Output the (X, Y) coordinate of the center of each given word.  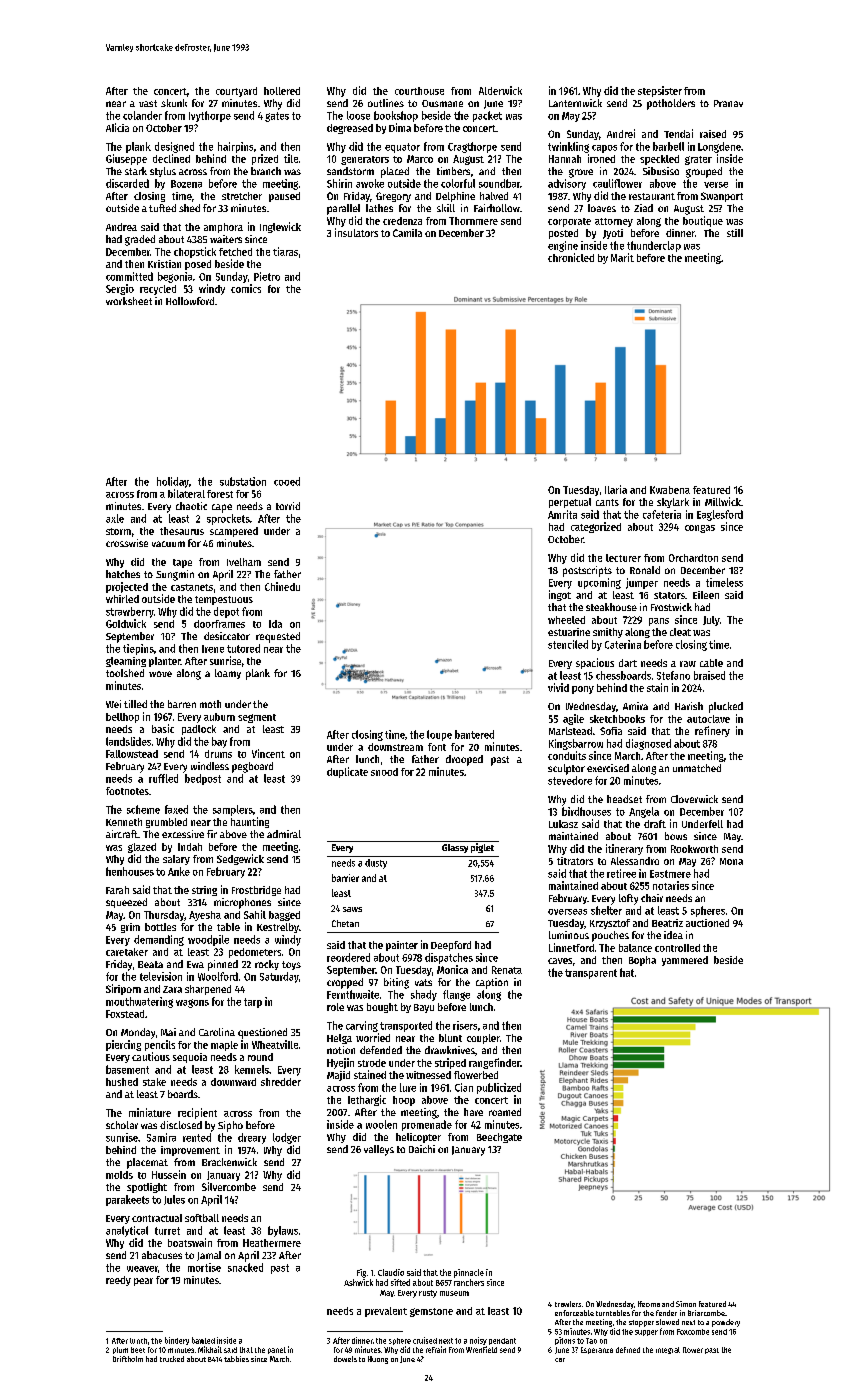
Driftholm (128, 1359)
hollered (282, 91)
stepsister (660, 91)
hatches (123, 574)
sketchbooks (617, 719)
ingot (560, 595)
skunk (174, 103)
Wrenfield (481, 1349)
